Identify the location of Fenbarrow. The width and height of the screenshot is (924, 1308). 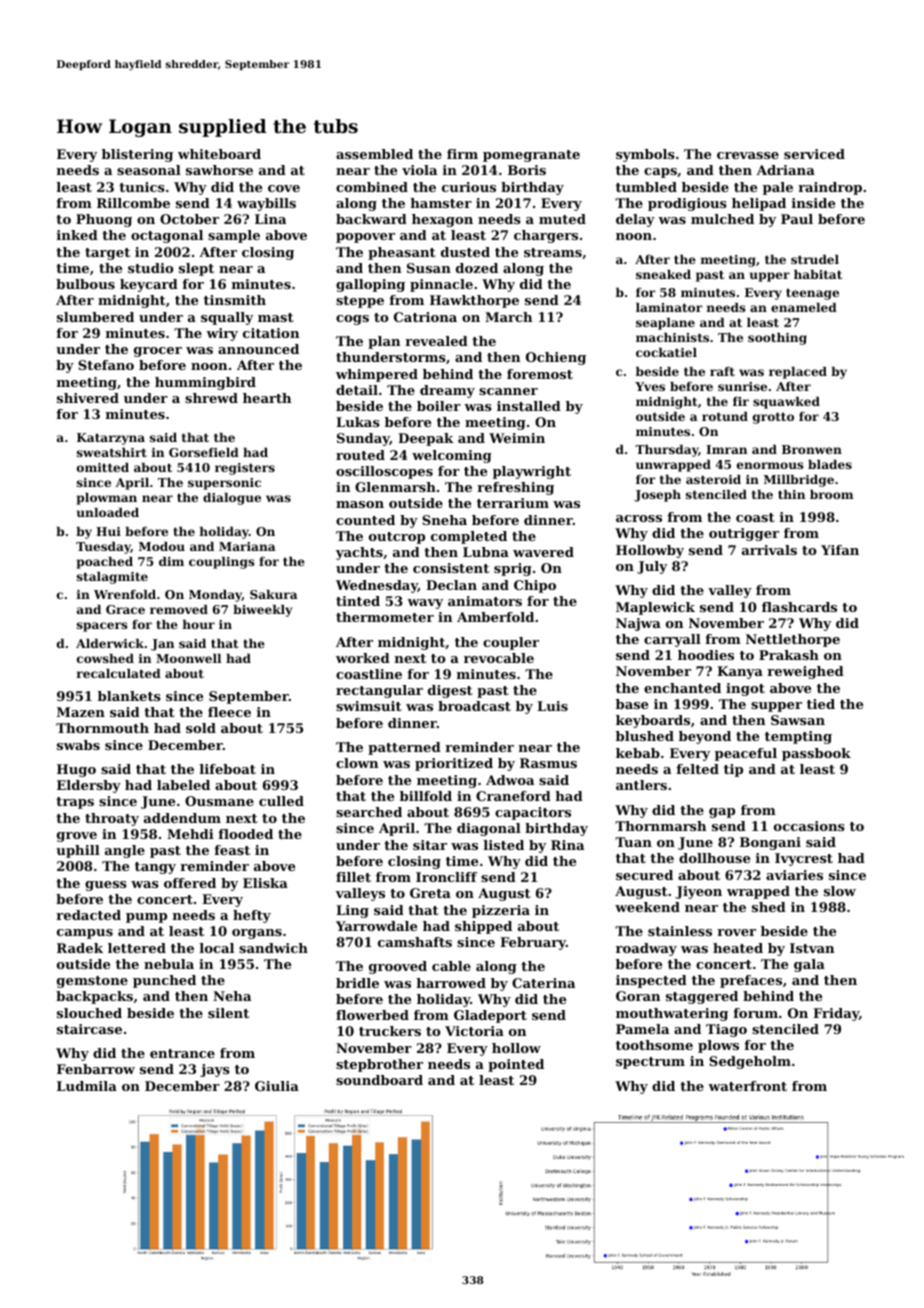
(96, 1069).
